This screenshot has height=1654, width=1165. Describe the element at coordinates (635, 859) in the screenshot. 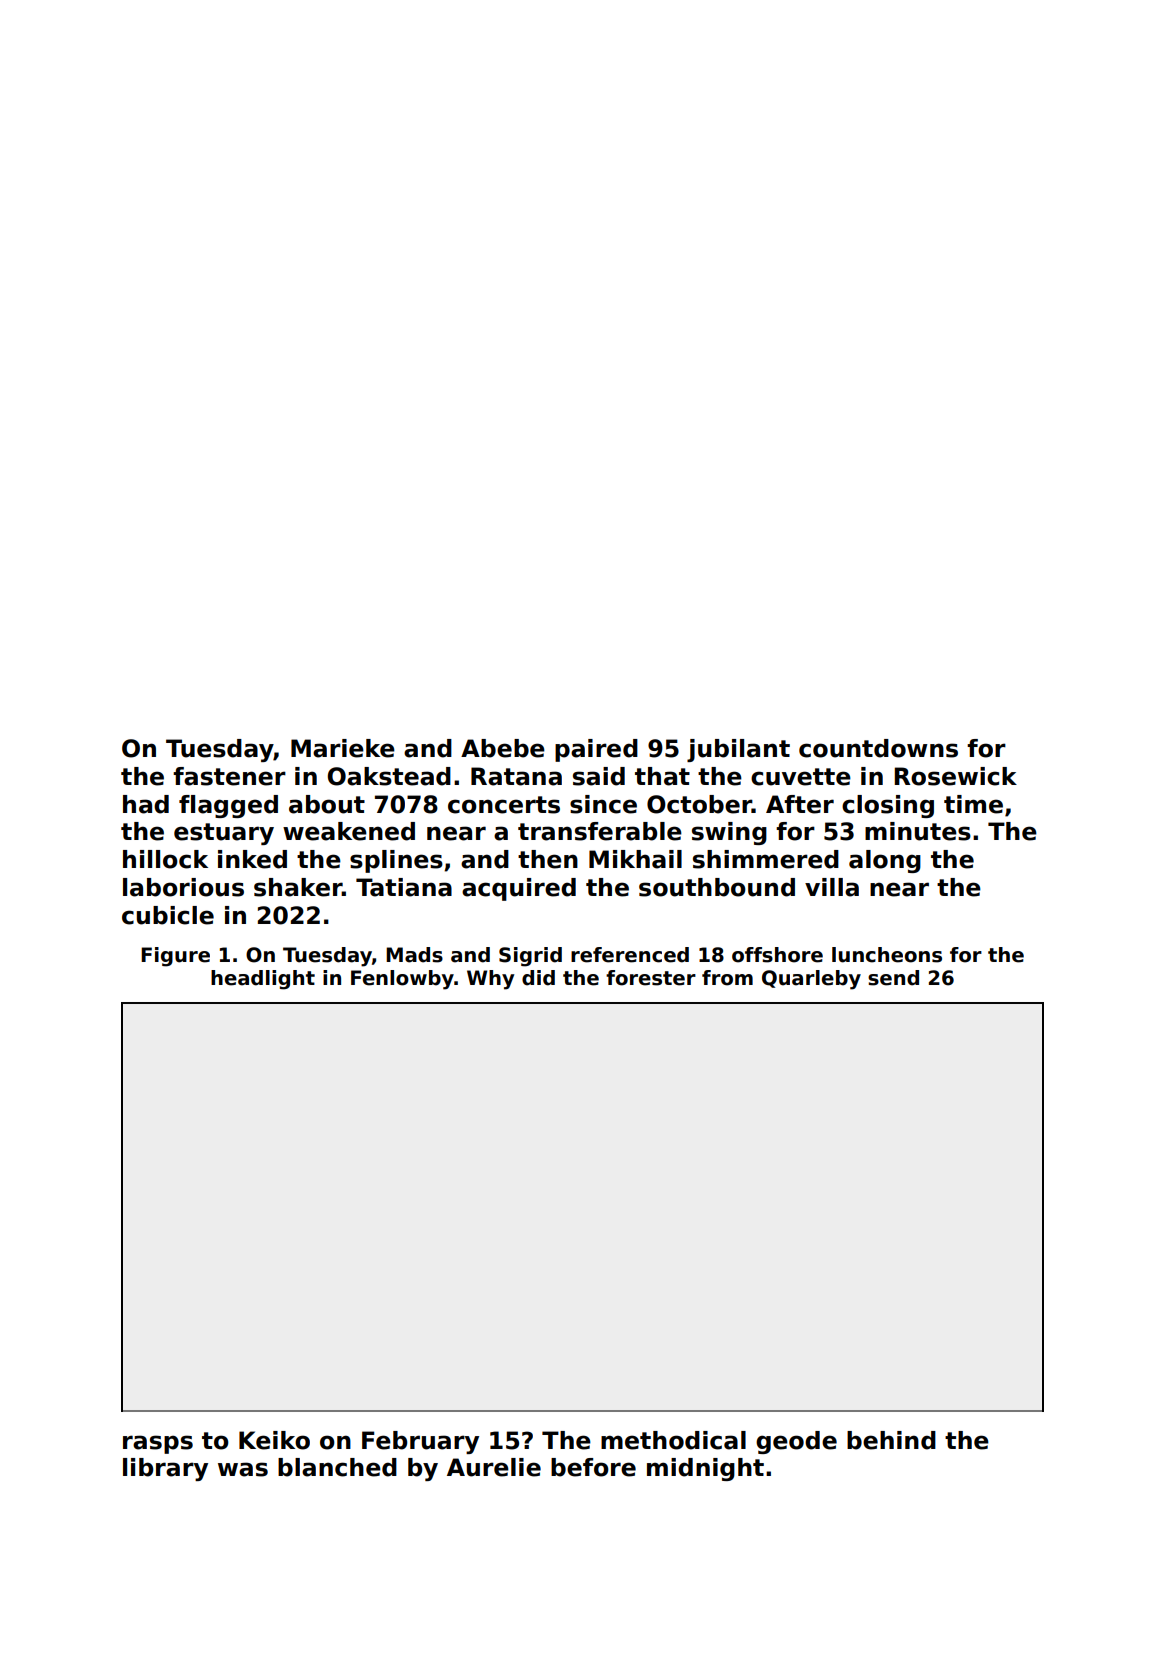

I see `Mikhail` at that location.
